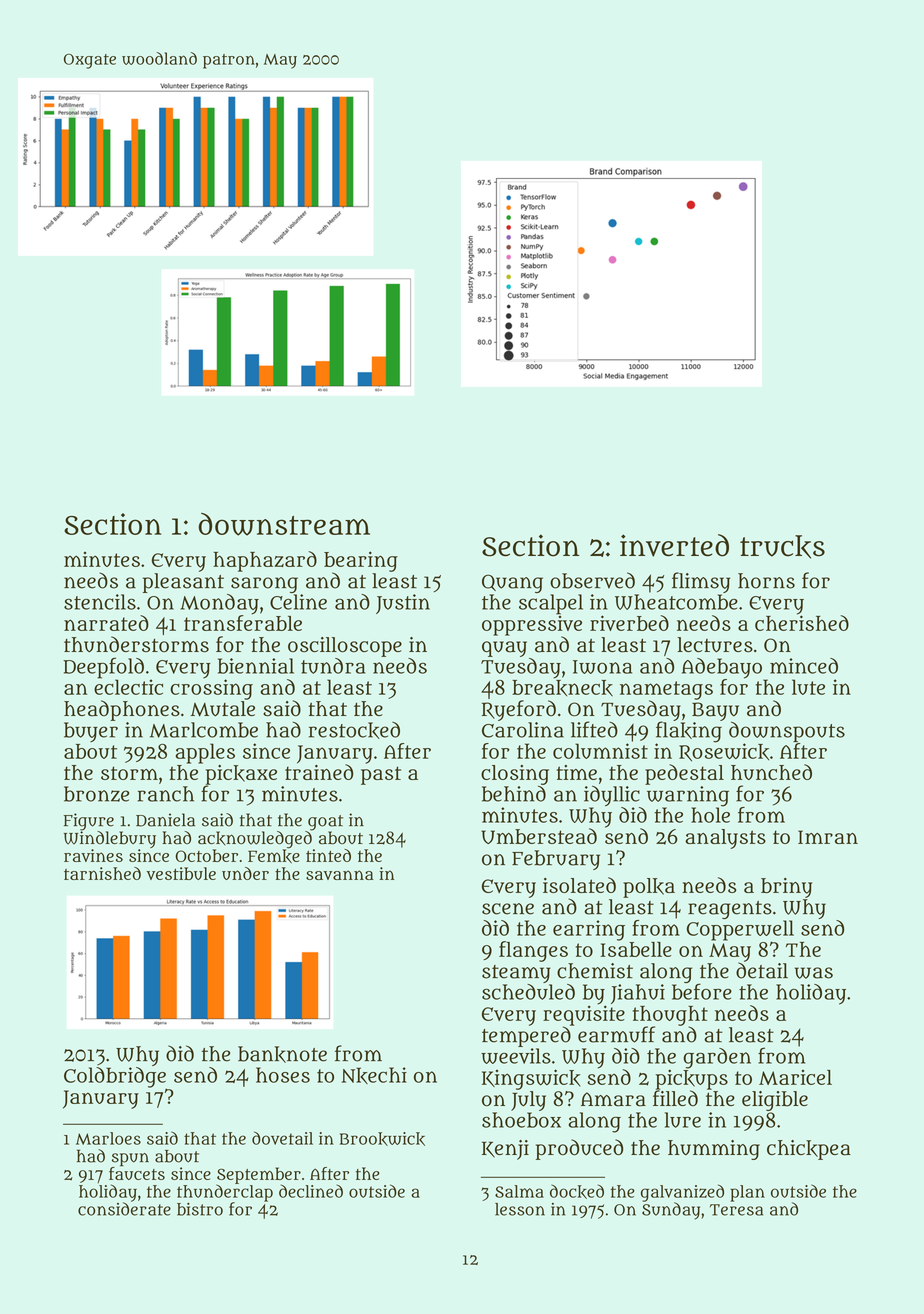  I want to click on Ryeford, so click(519, 710).
